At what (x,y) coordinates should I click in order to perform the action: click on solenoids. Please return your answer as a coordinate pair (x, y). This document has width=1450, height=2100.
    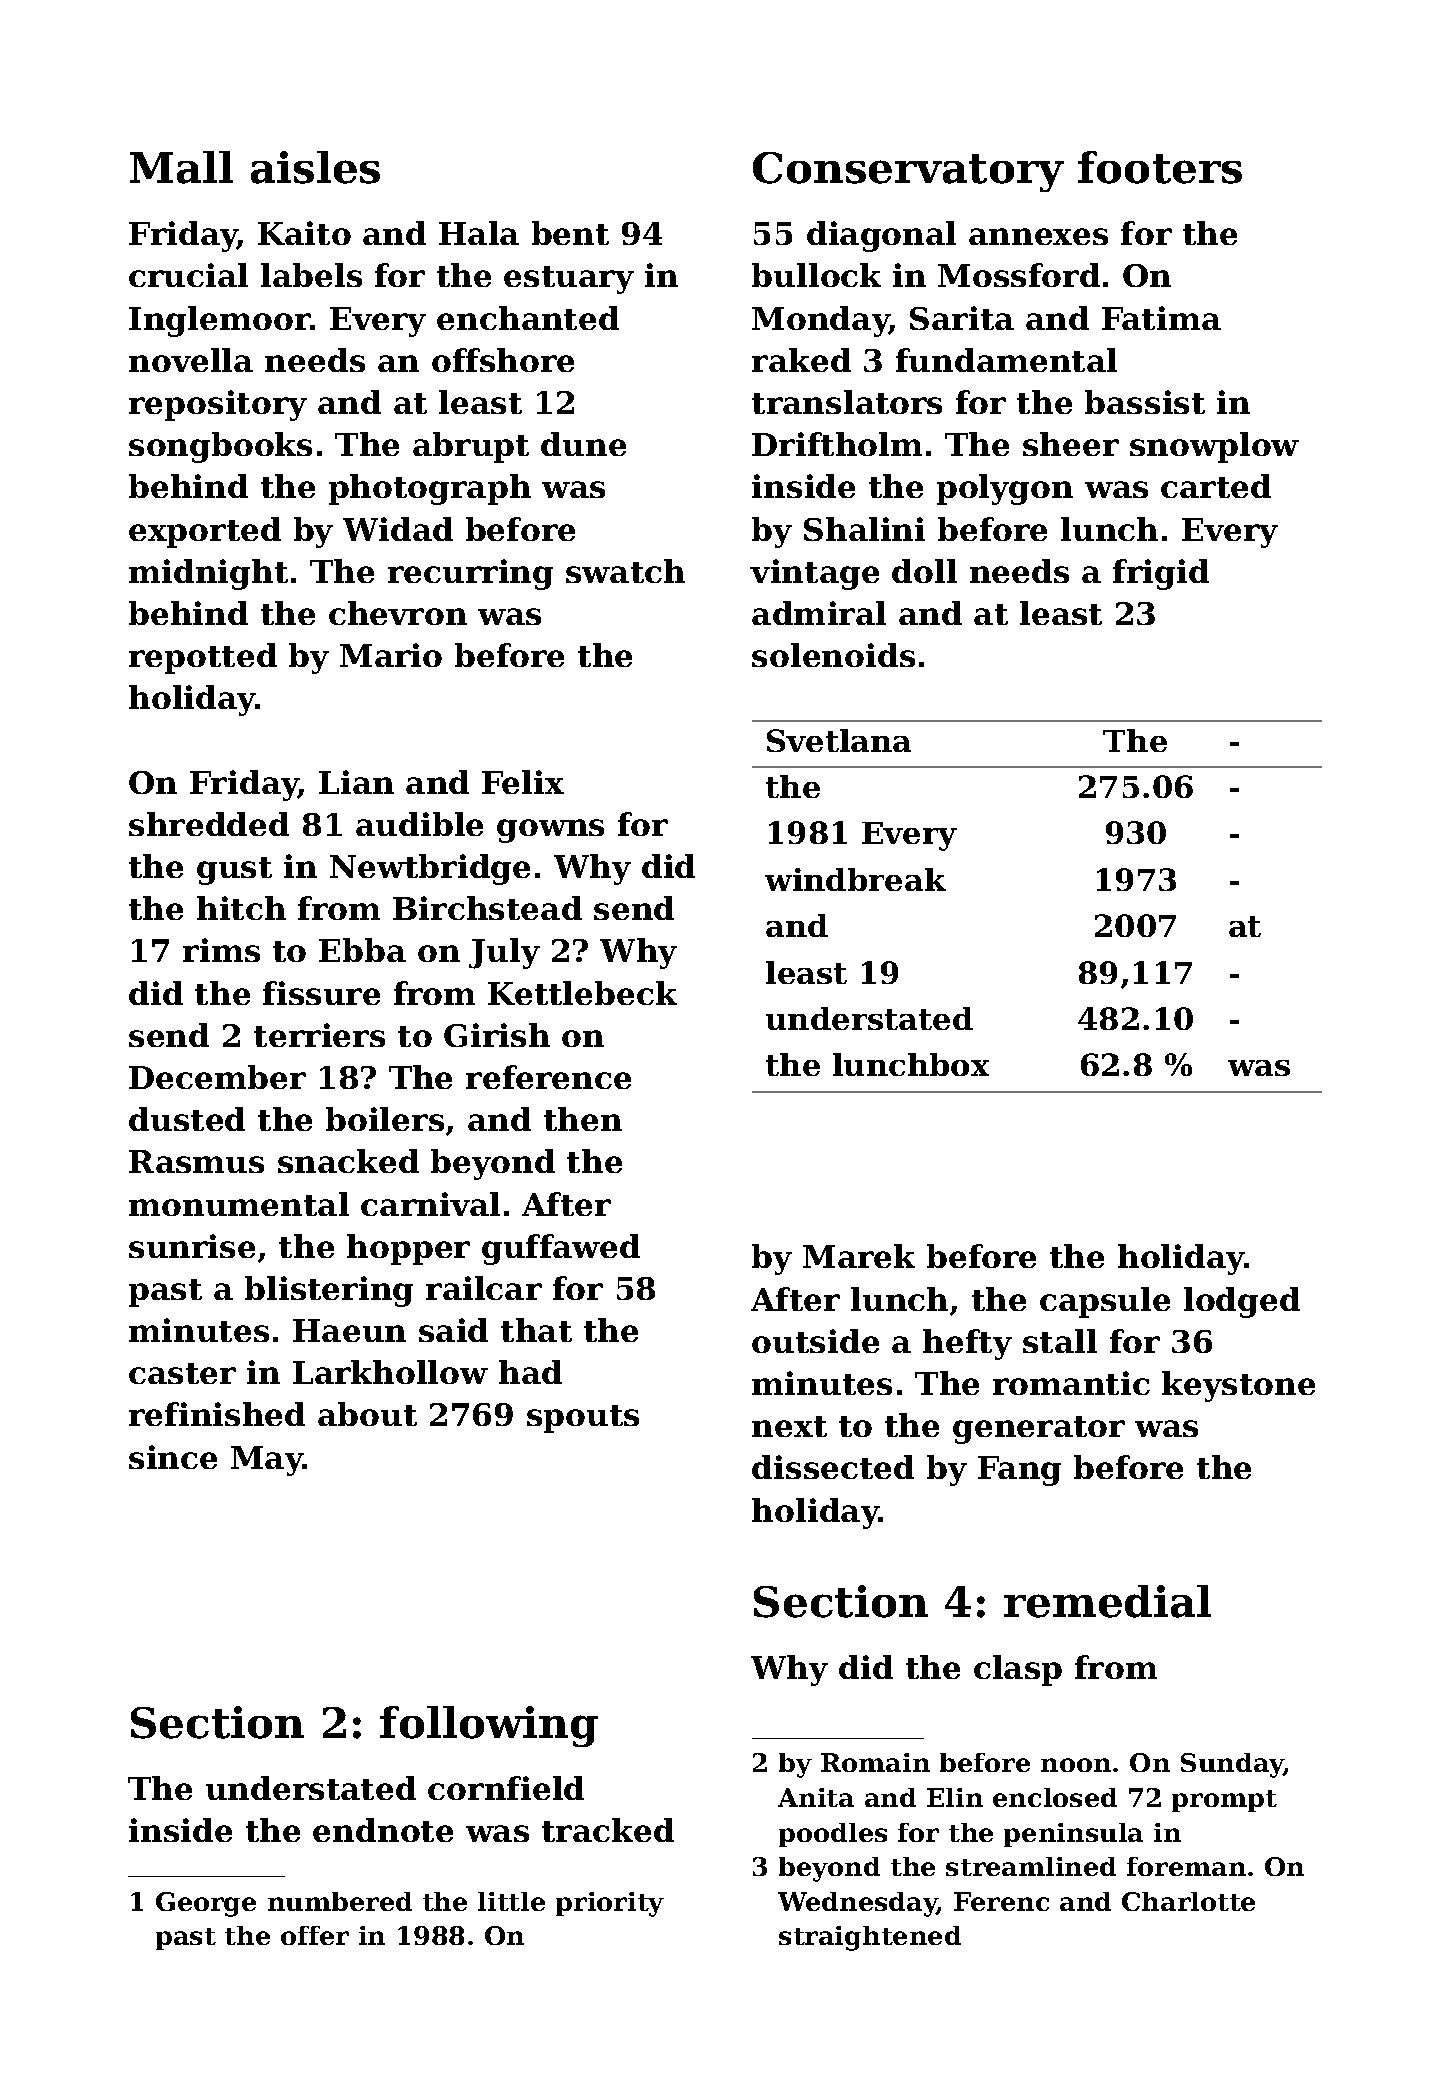
    Looking at the image, I should click on (833, 655).
